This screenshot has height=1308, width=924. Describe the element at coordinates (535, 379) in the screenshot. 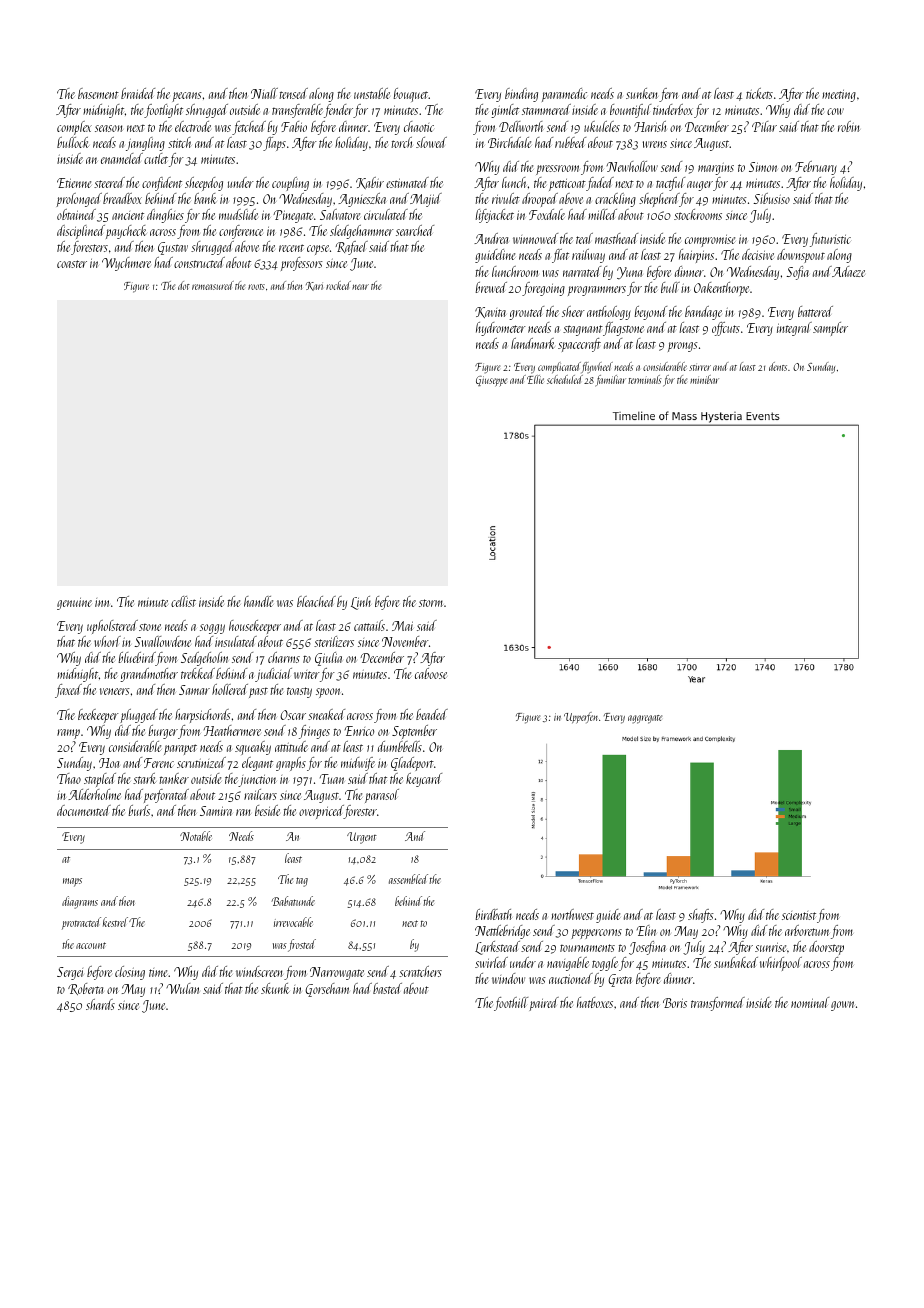

I see `Ellie` at that location.
